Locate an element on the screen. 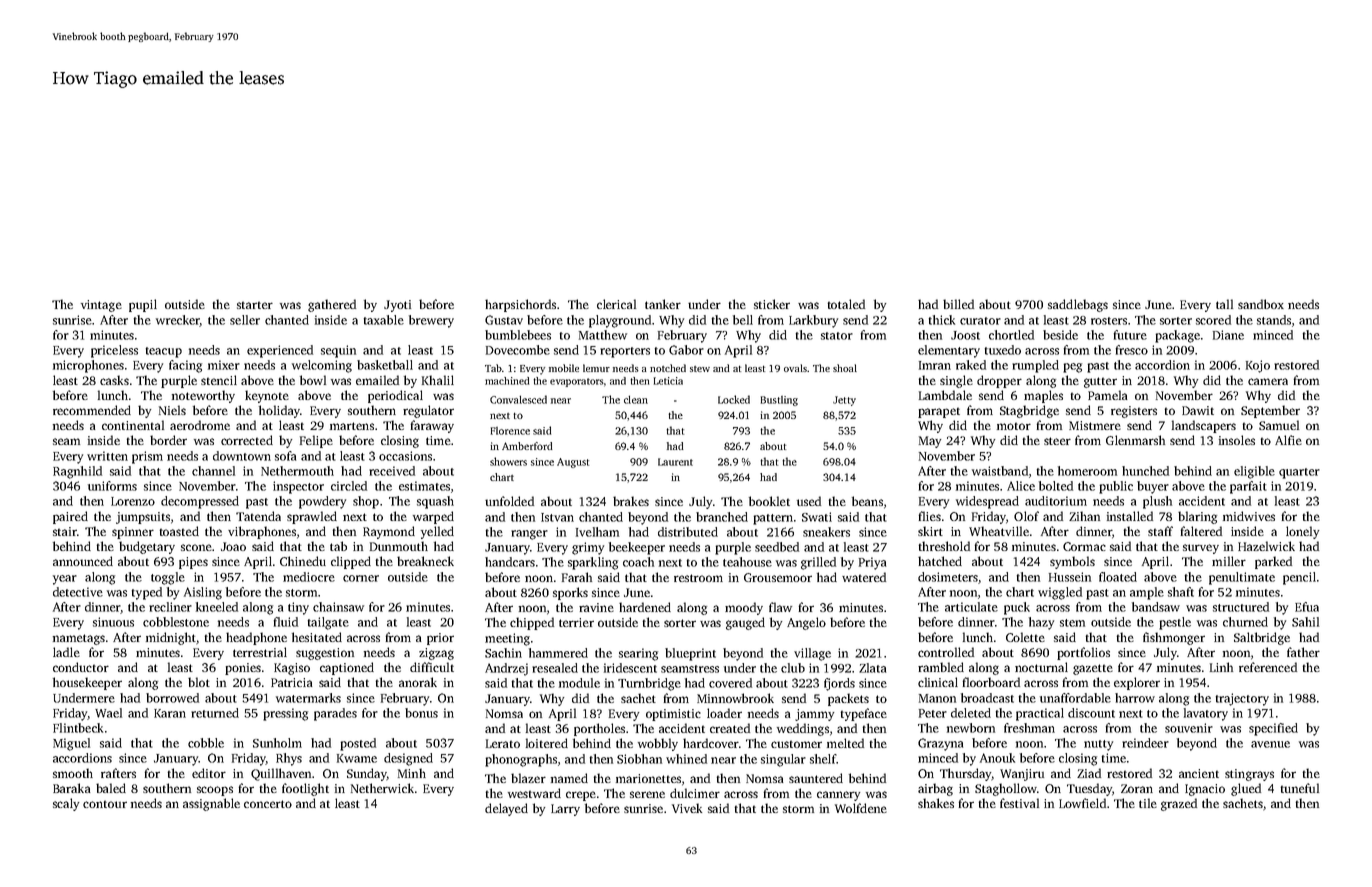 The image size is (1372, 887). Larry is located at coordinates (565, 810).
